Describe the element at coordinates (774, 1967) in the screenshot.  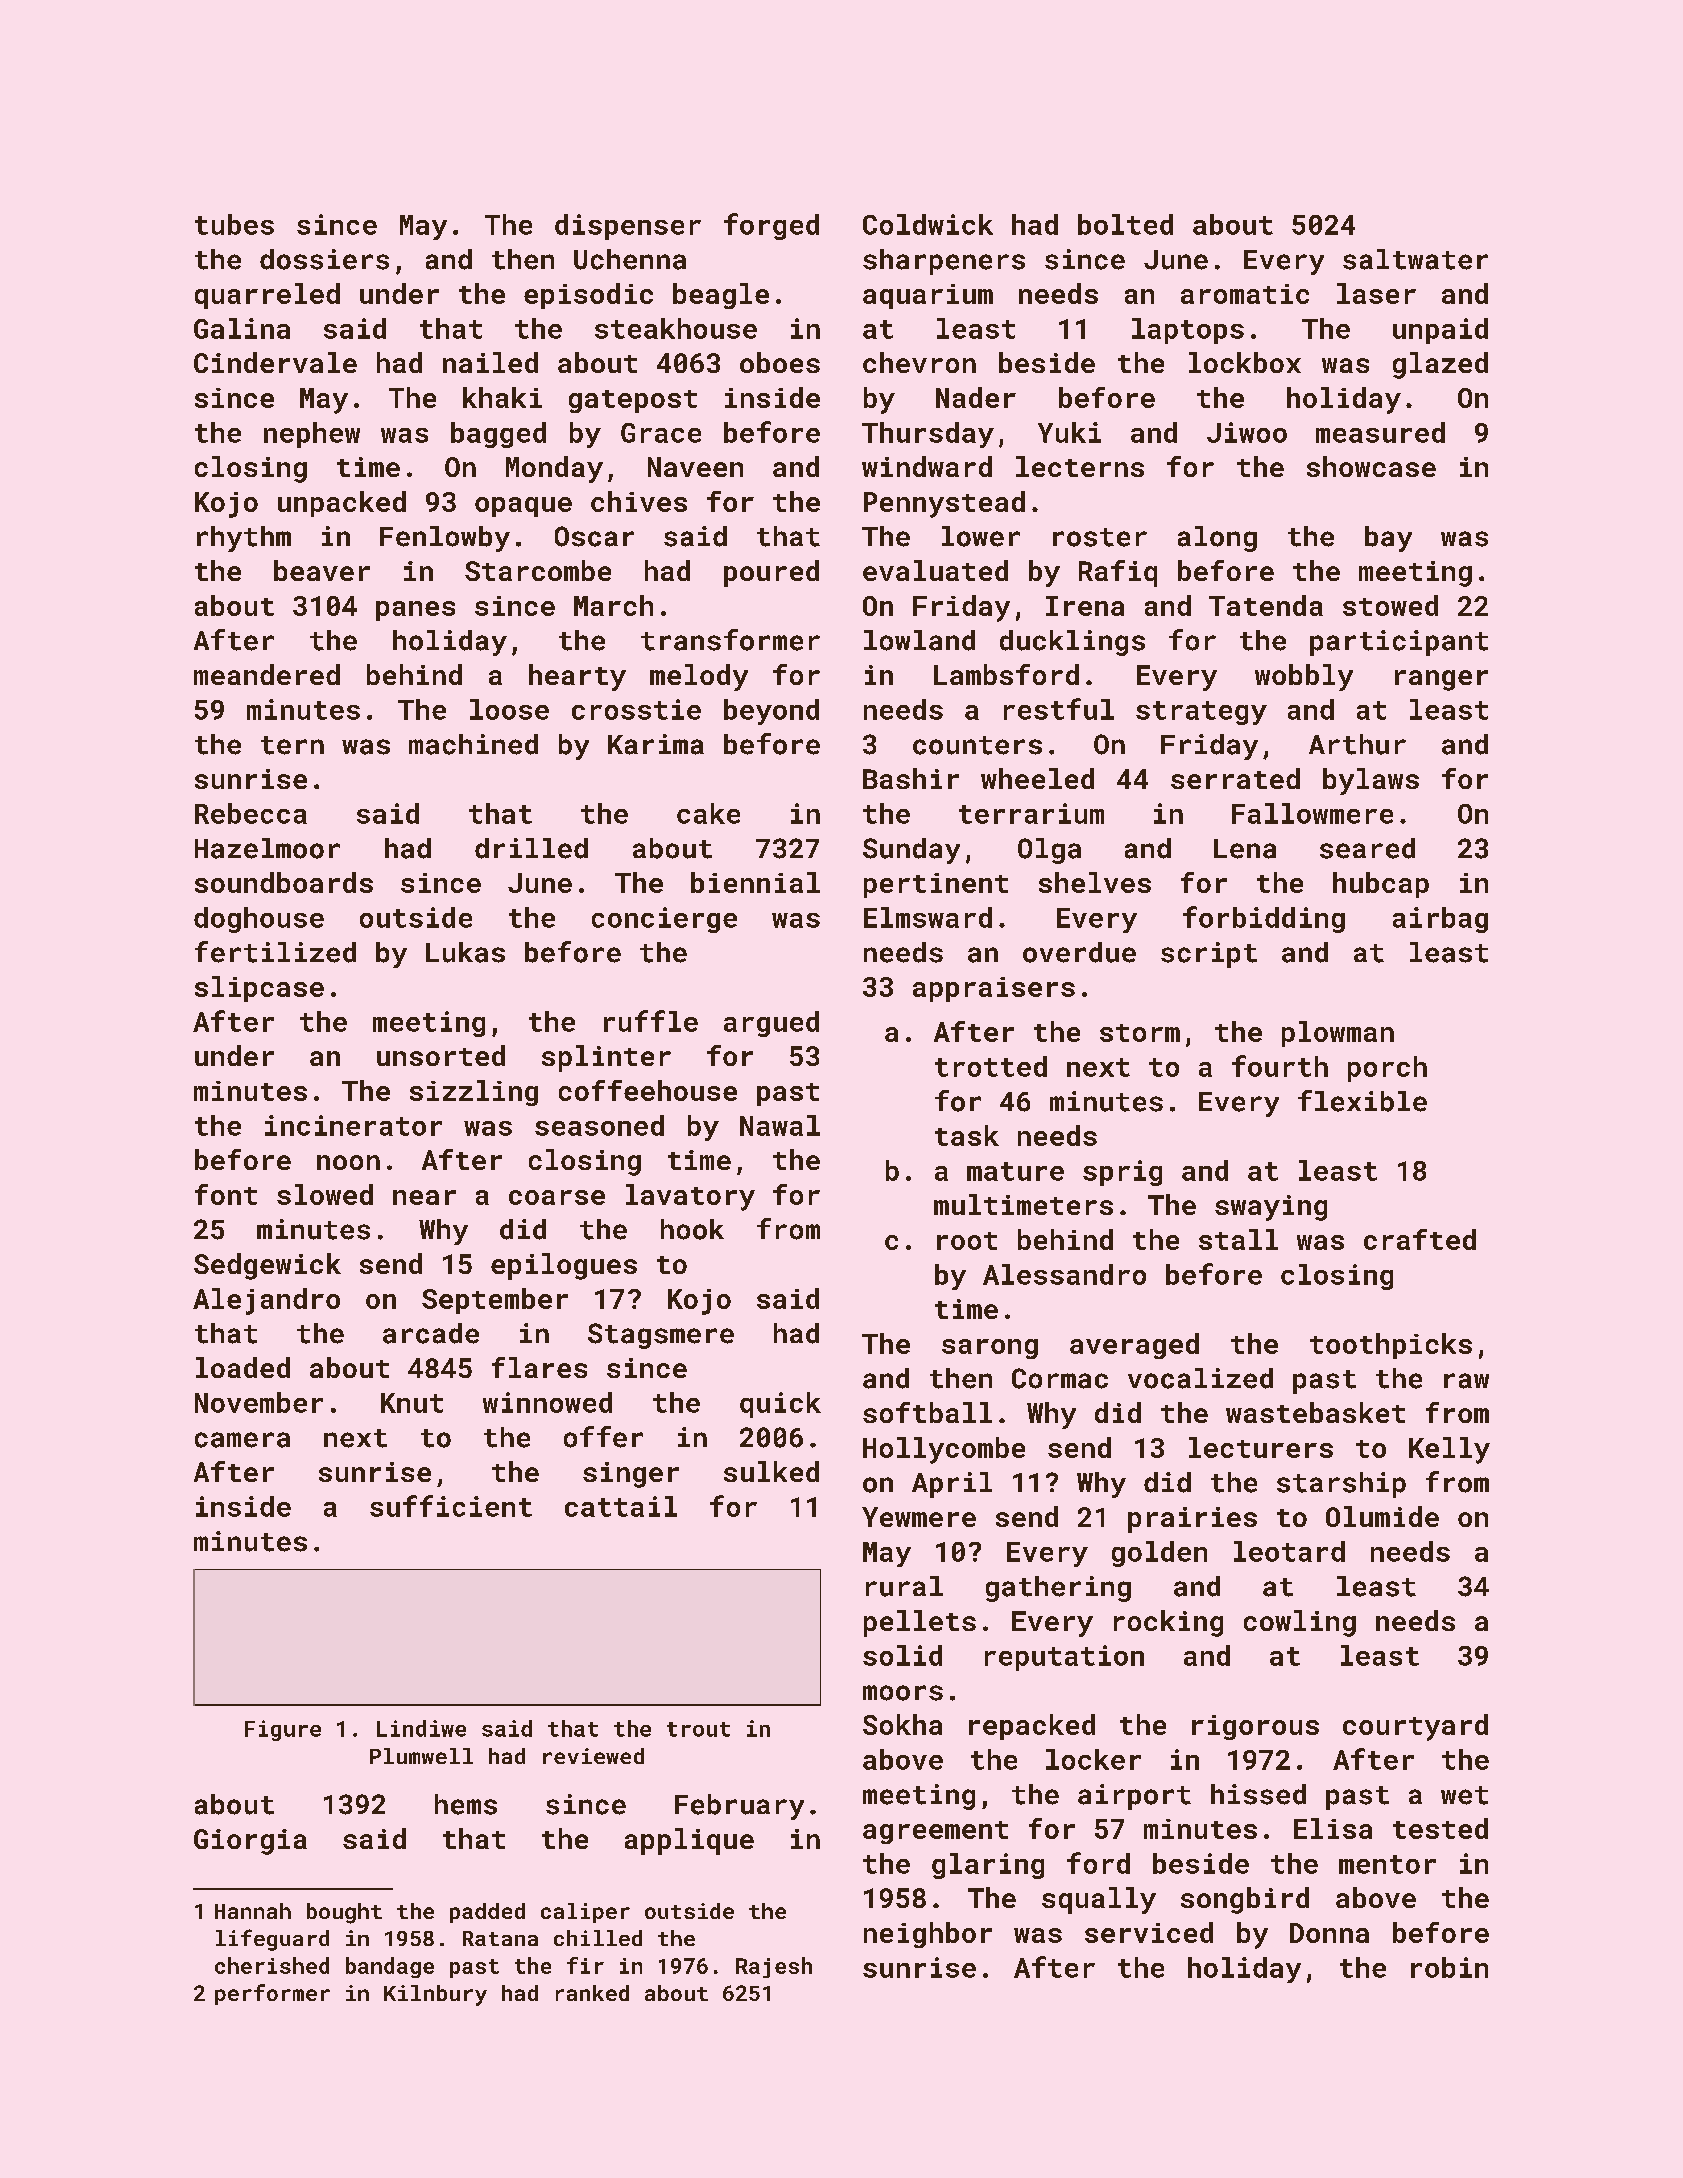
I see `Rajesh` at that location.
